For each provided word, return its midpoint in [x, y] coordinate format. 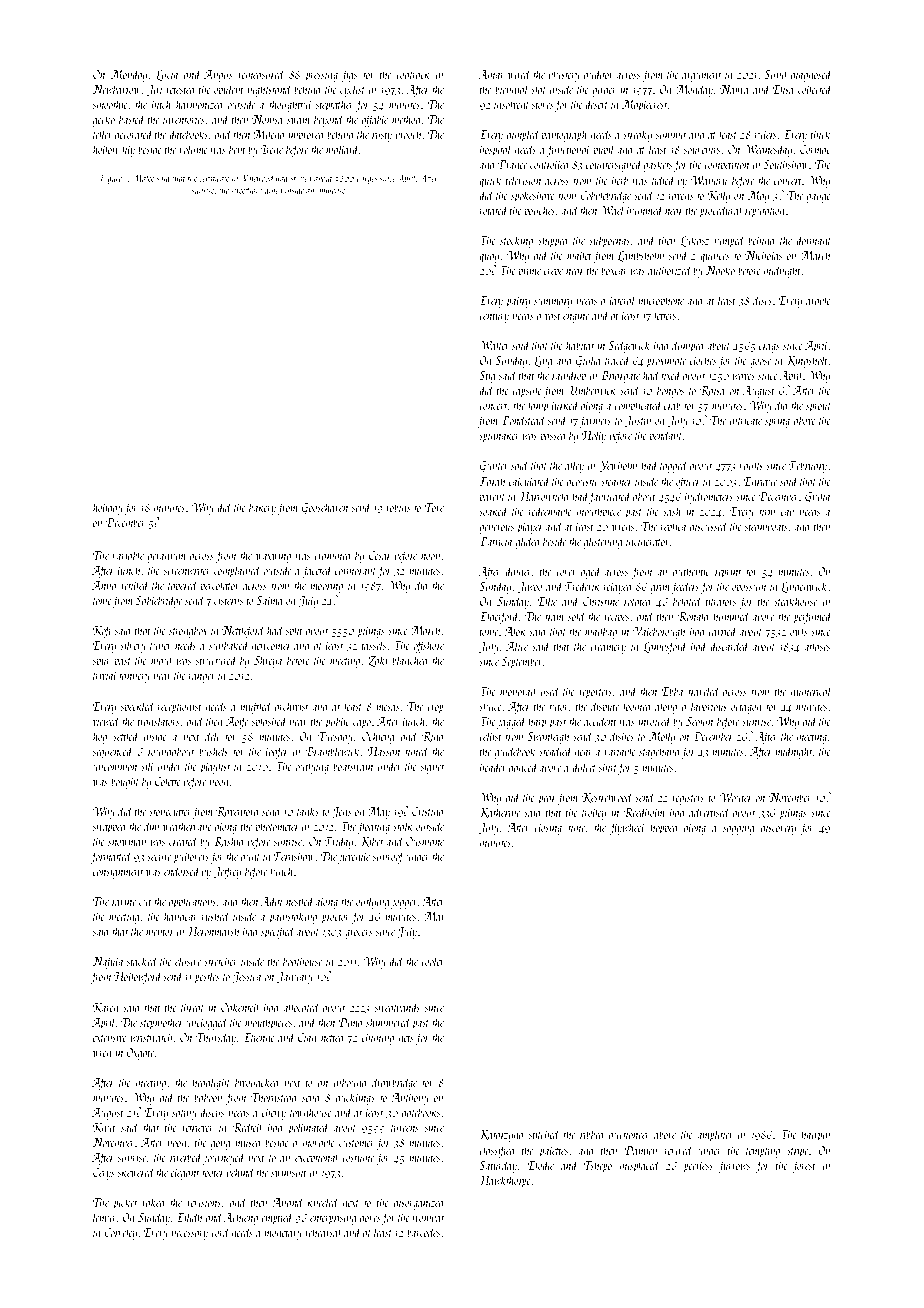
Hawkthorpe [505, 1181]
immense [331, 190]
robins [398, 507]
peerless [698, 1166]
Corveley [120, 1233]
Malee [143, 178]
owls [799, 631]
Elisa [783, 89]
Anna [104, 585]
